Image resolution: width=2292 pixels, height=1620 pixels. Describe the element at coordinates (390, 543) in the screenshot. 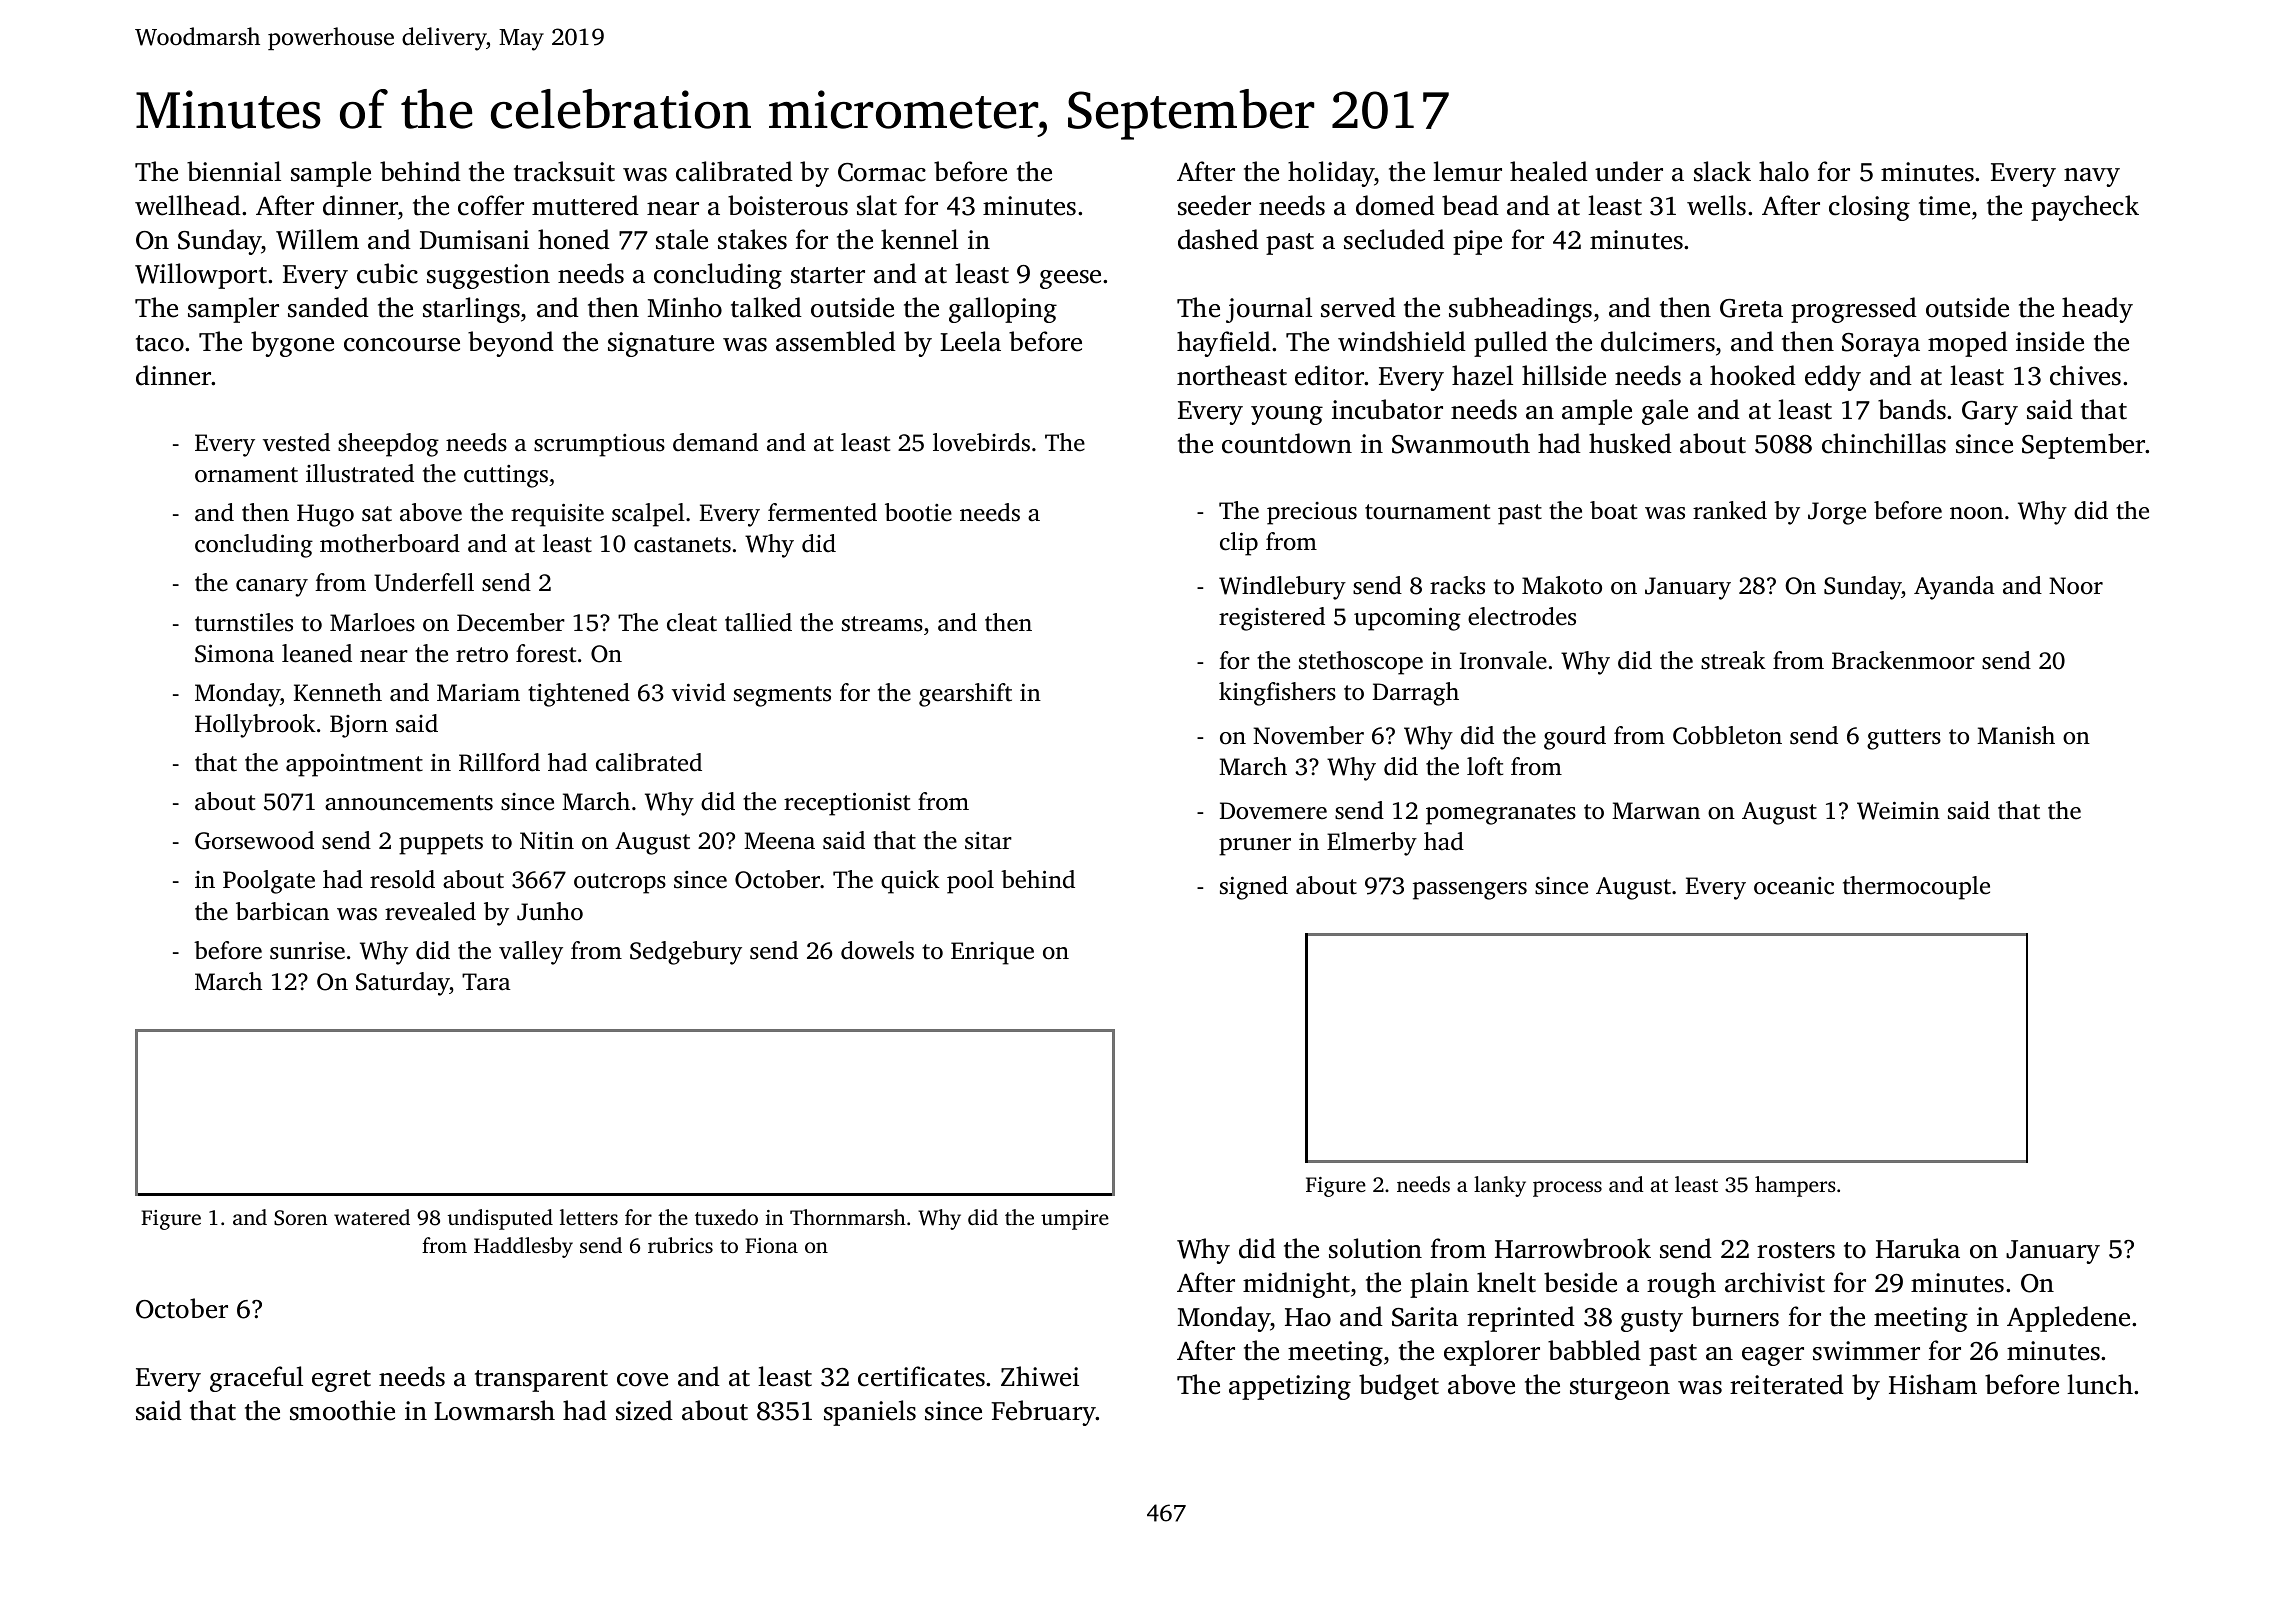

I see `motherboard` at that location.
